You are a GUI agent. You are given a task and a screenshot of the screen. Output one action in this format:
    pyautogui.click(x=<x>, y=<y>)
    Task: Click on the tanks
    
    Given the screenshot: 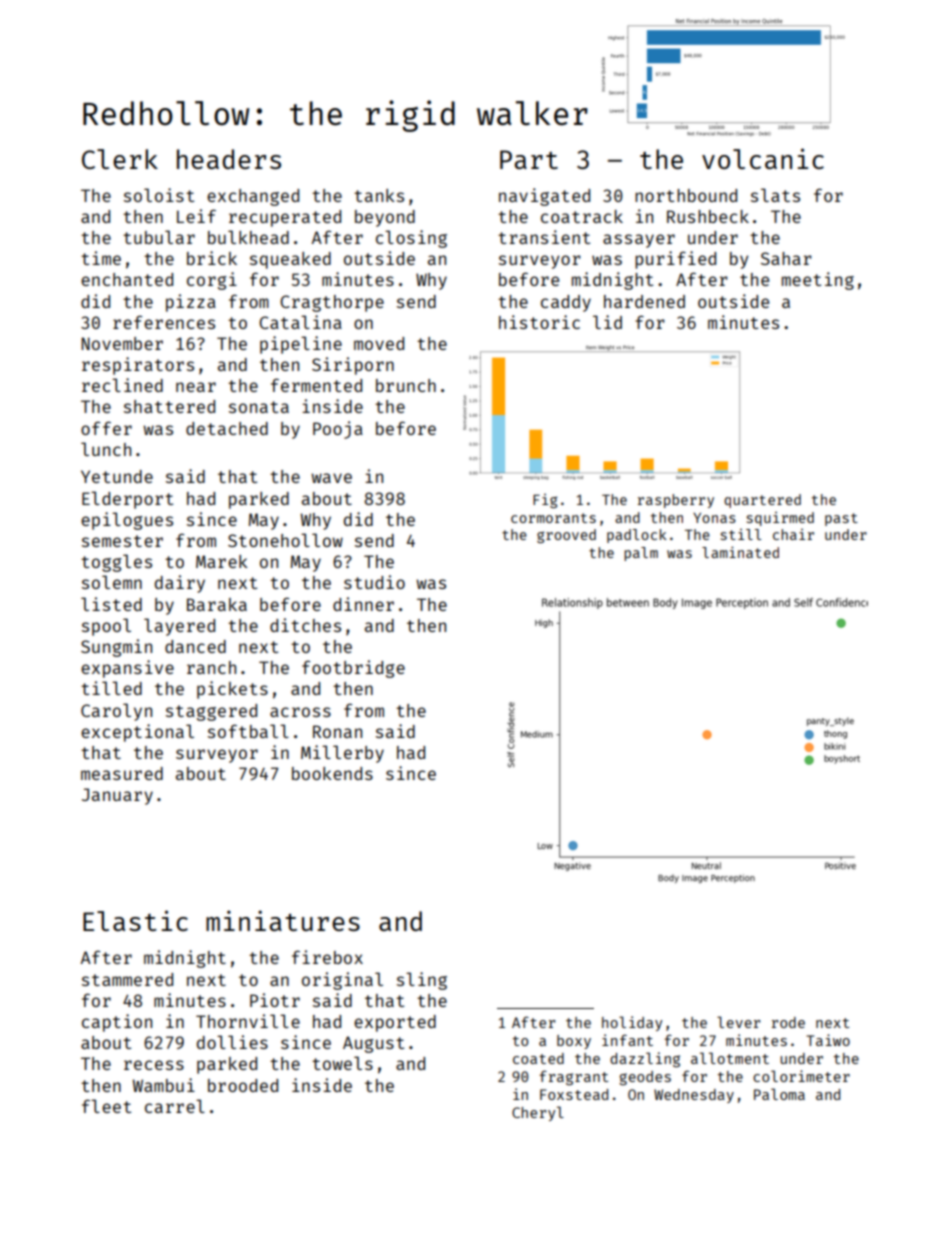 What is the action you would take?
    pyautogui.click(x=379, y=195)
